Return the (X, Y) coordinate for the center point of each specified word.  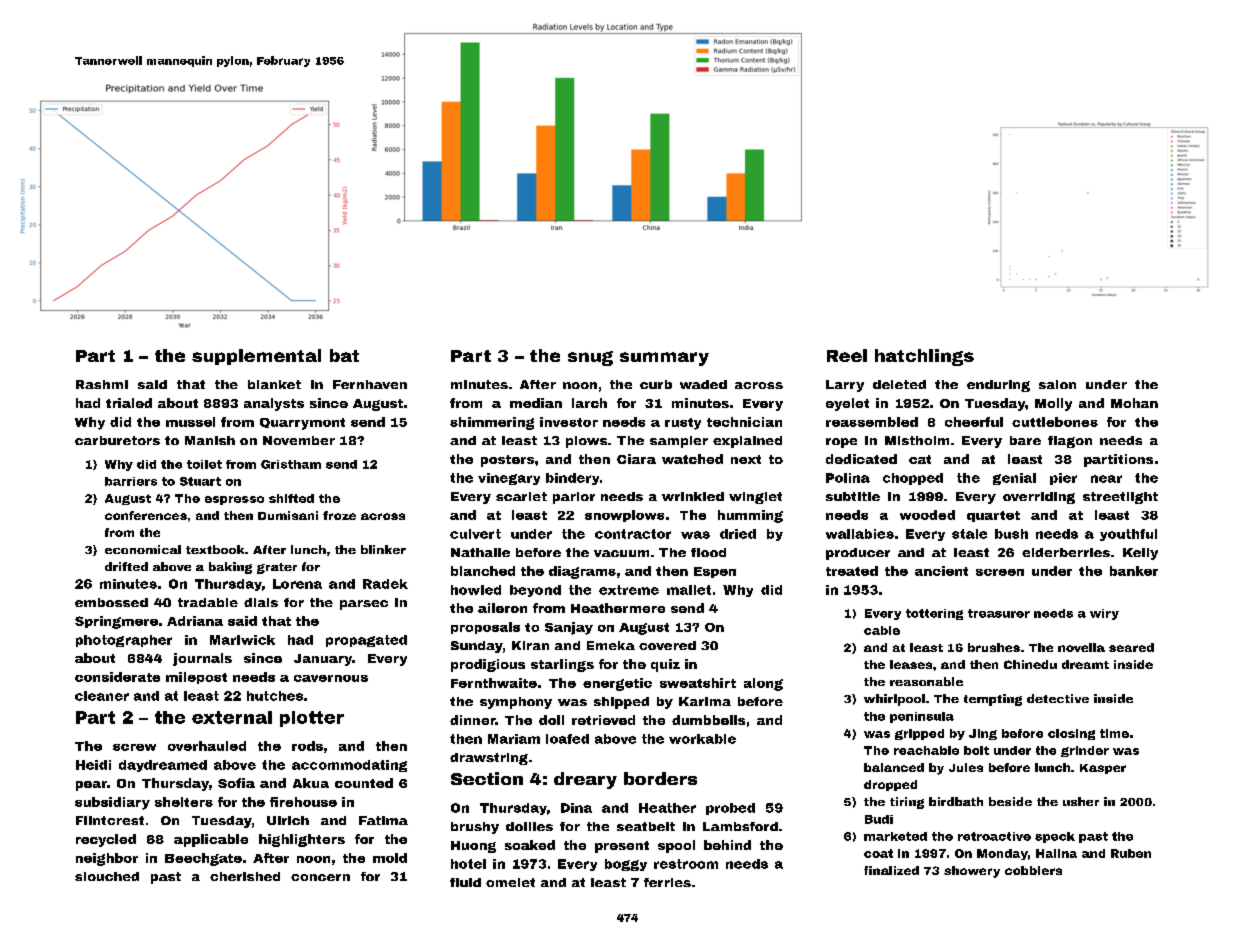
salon (1057, 384)
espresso (234, 500)
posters (507, 461)
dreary (585, 780)
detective (1058, 698)
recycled (106, 840)
